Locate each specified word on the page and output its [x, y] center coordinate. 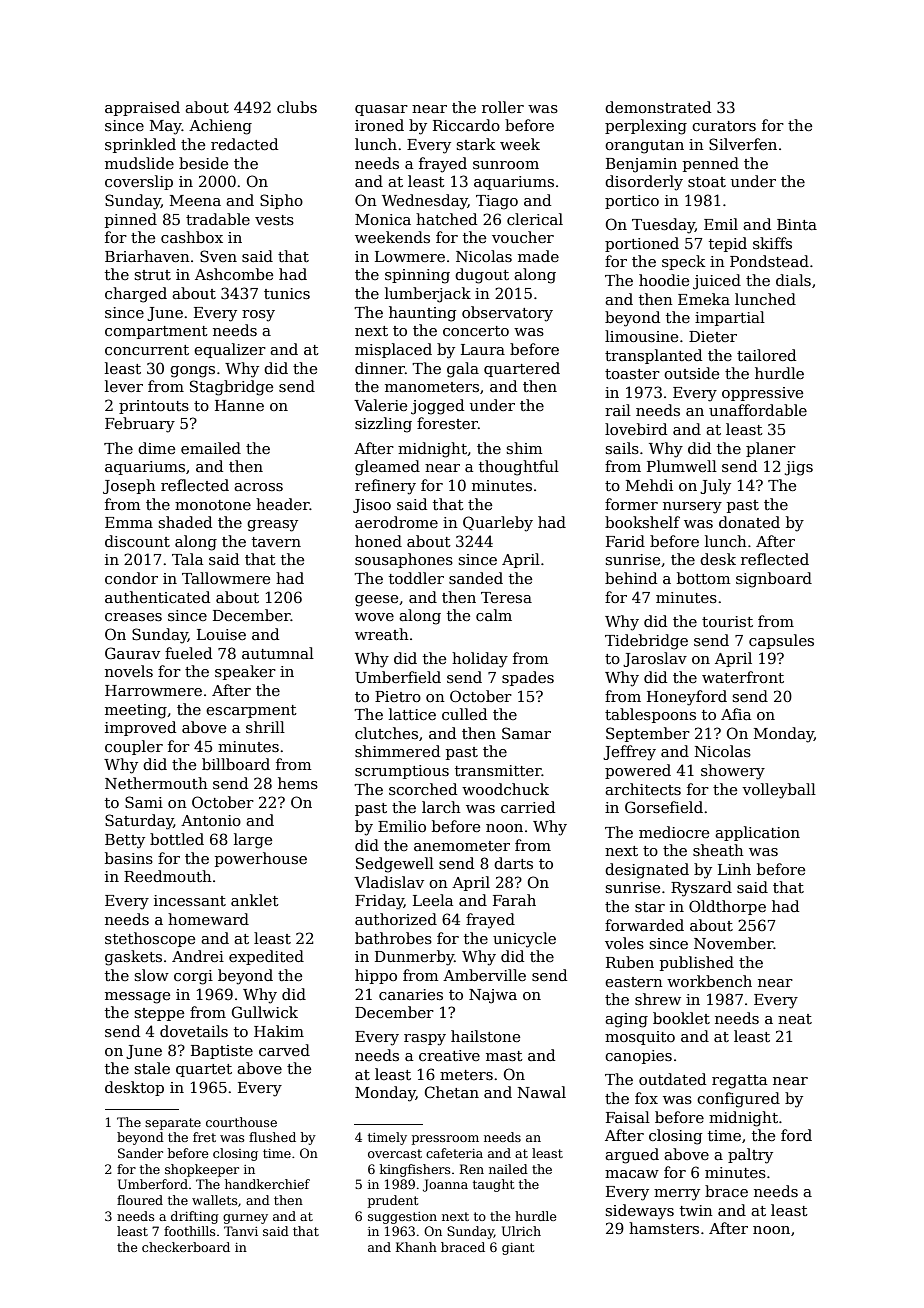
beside [203, 163]
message [137, 998]
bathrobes [393, 938]
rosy [258, 316]
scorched [423, 789]
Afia [736, 714]
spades [528, 678]
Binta [797, 224]
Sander [140, 1153]
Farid [625, 541]
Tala [187, 559]
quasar [381, 110]
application [757, 833]
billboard [236, 764]
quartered [522, 369]
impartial [730, 318]
